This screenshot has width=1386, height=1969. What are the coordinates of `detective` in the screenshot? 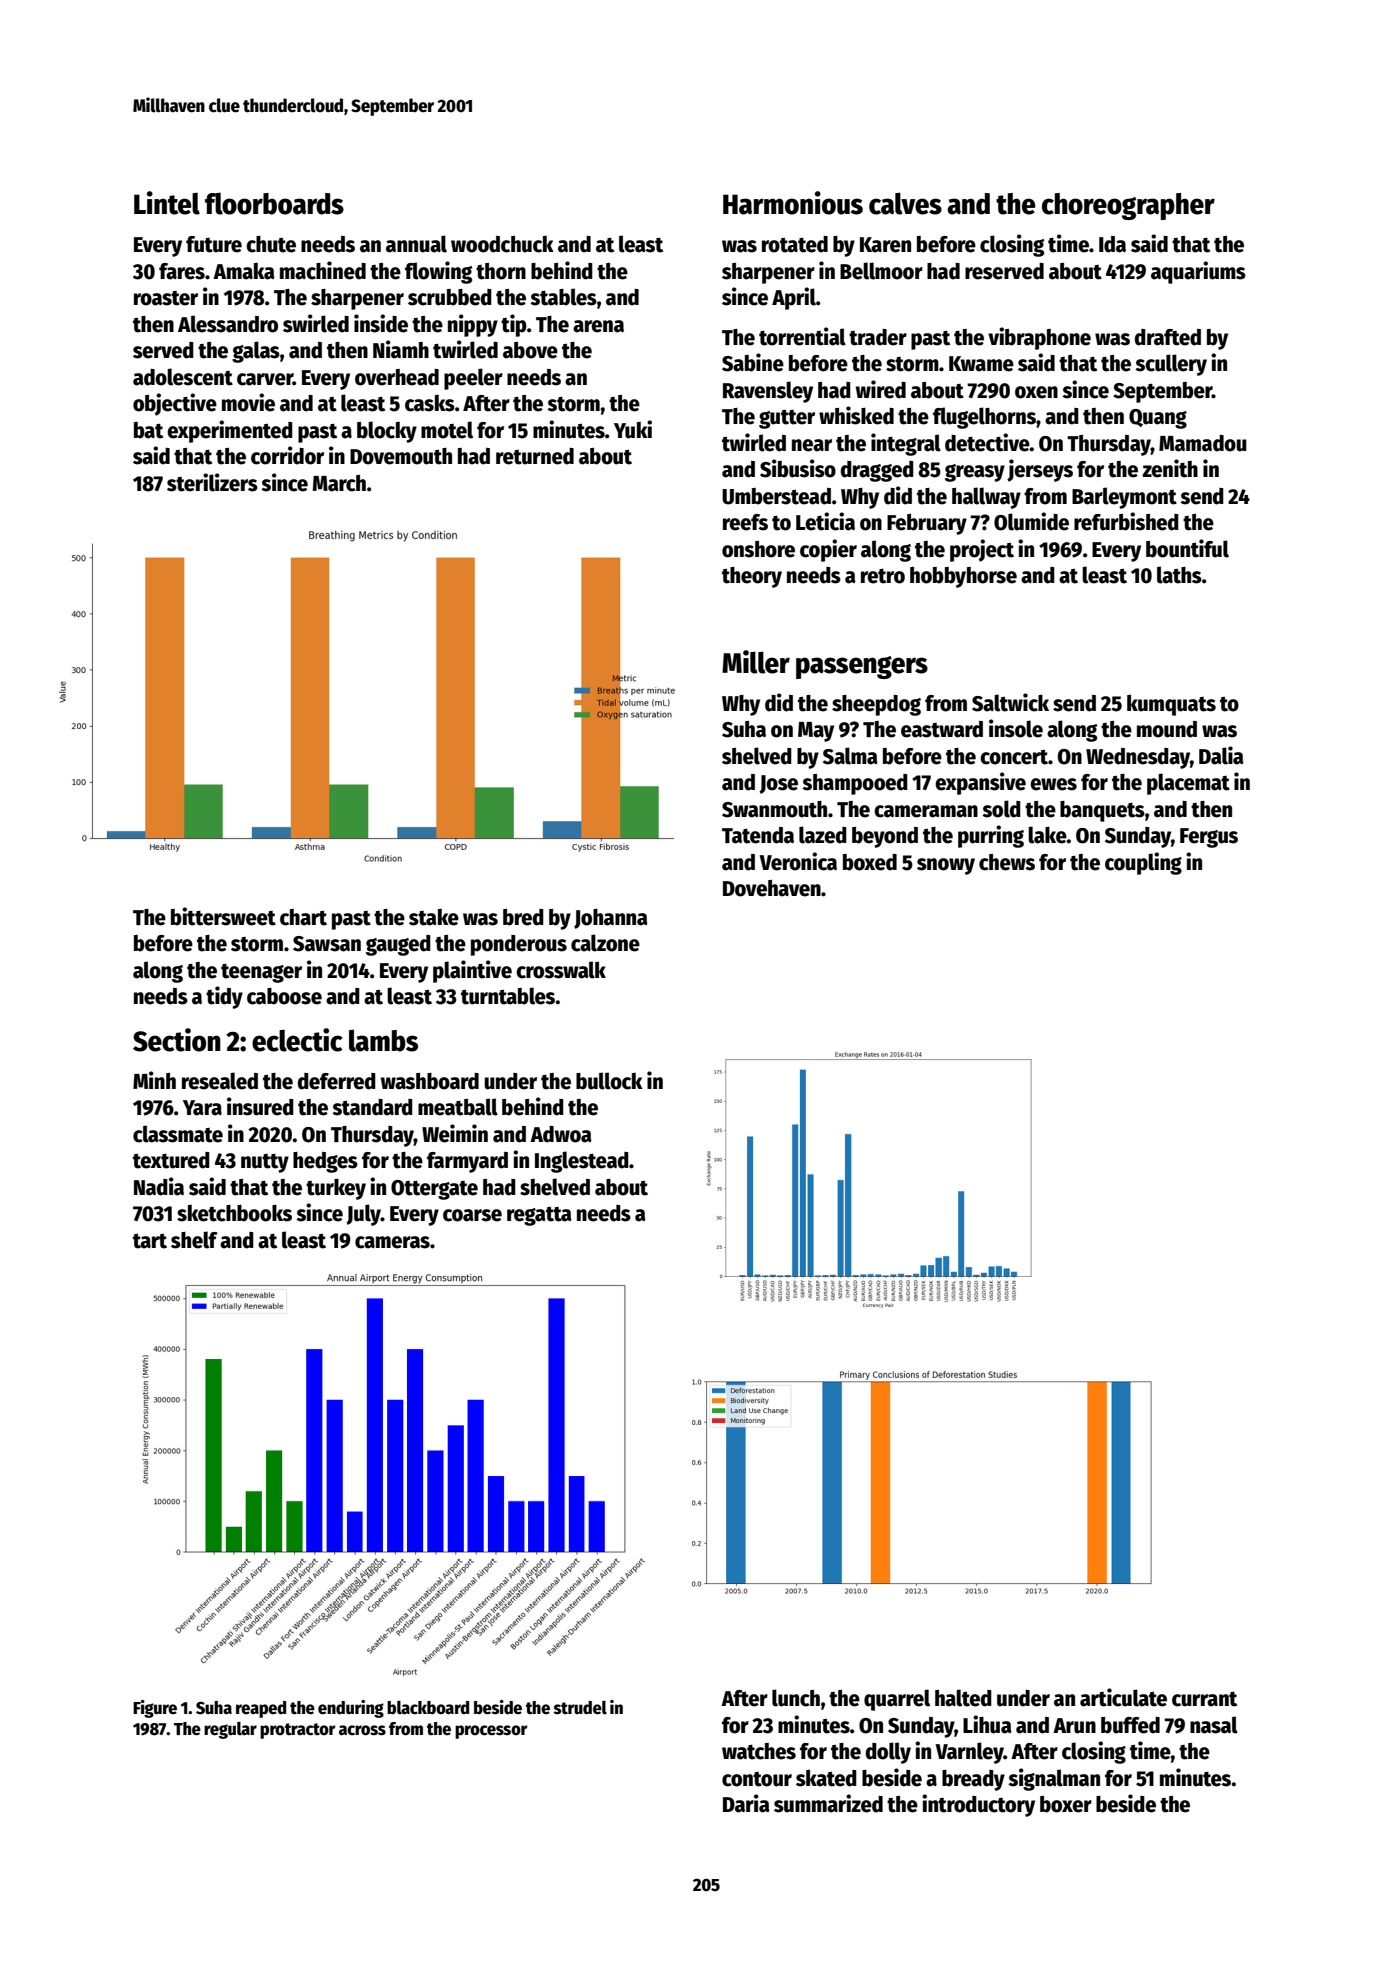 It's located at (987, 442).
